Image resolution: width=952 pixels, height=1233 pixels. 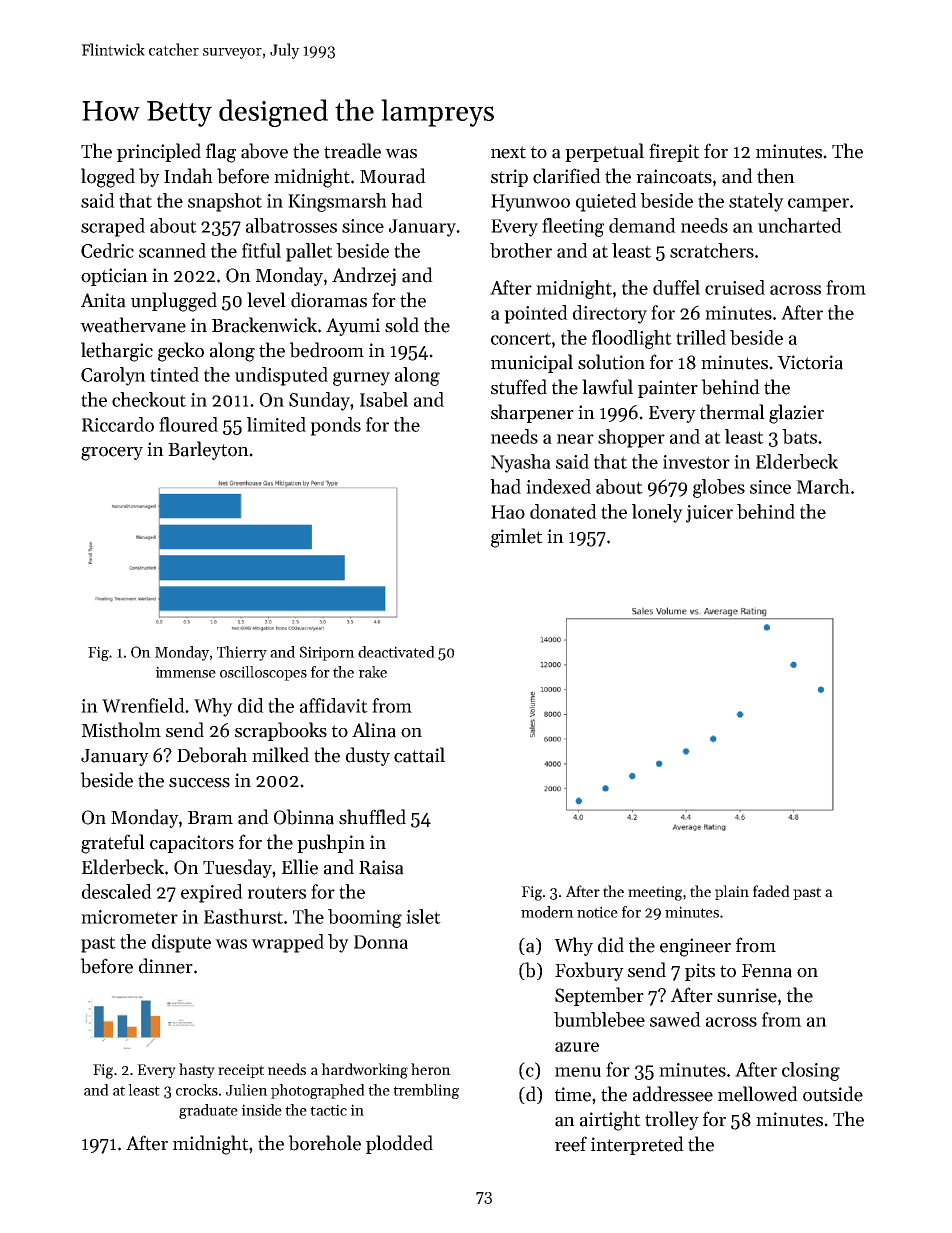 What do you see at coordinates (758, 1094) in the image?
I see `mellowed` at bounding box center [758, 1094].
